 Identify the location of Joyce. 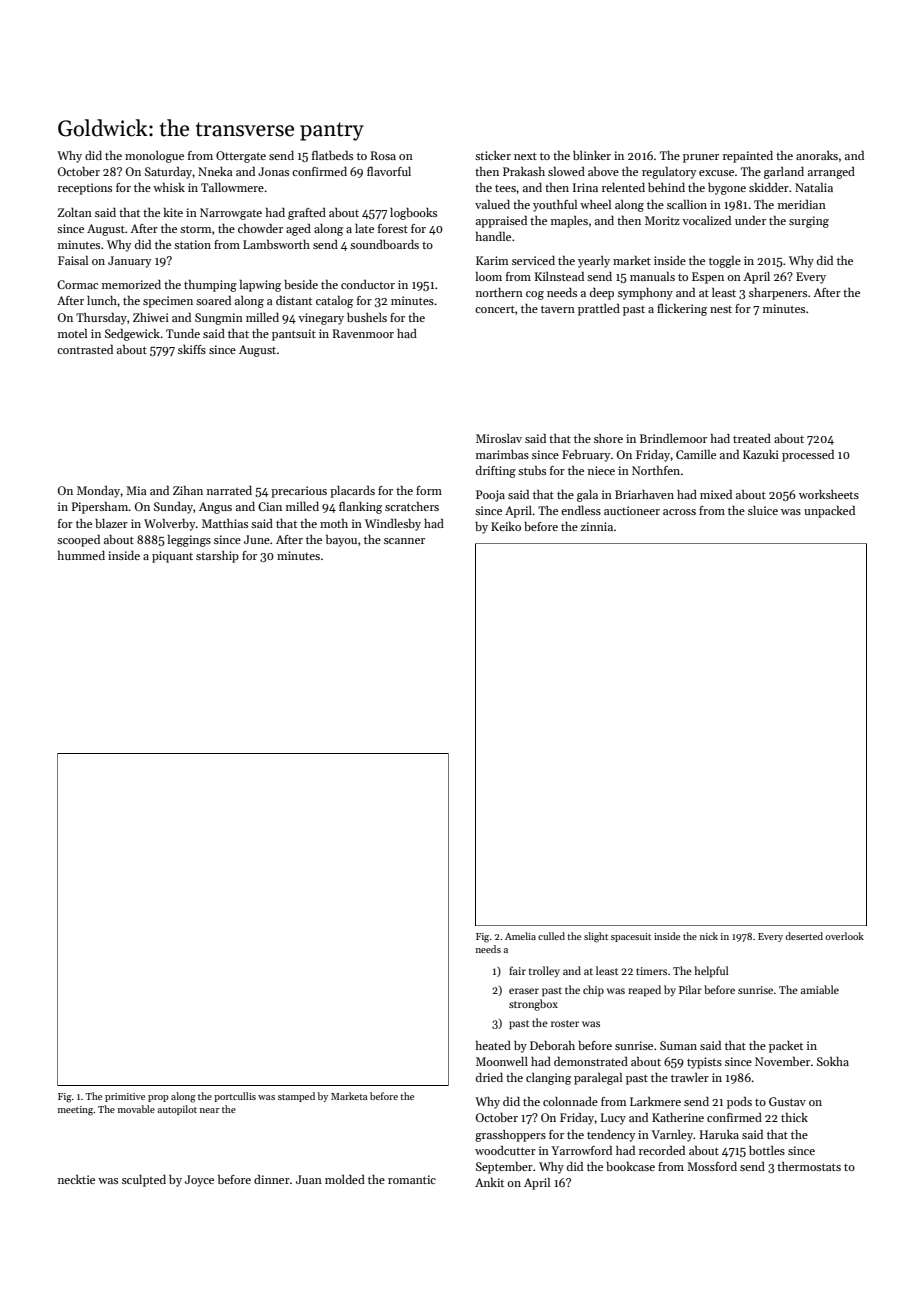
(199, 1181).
